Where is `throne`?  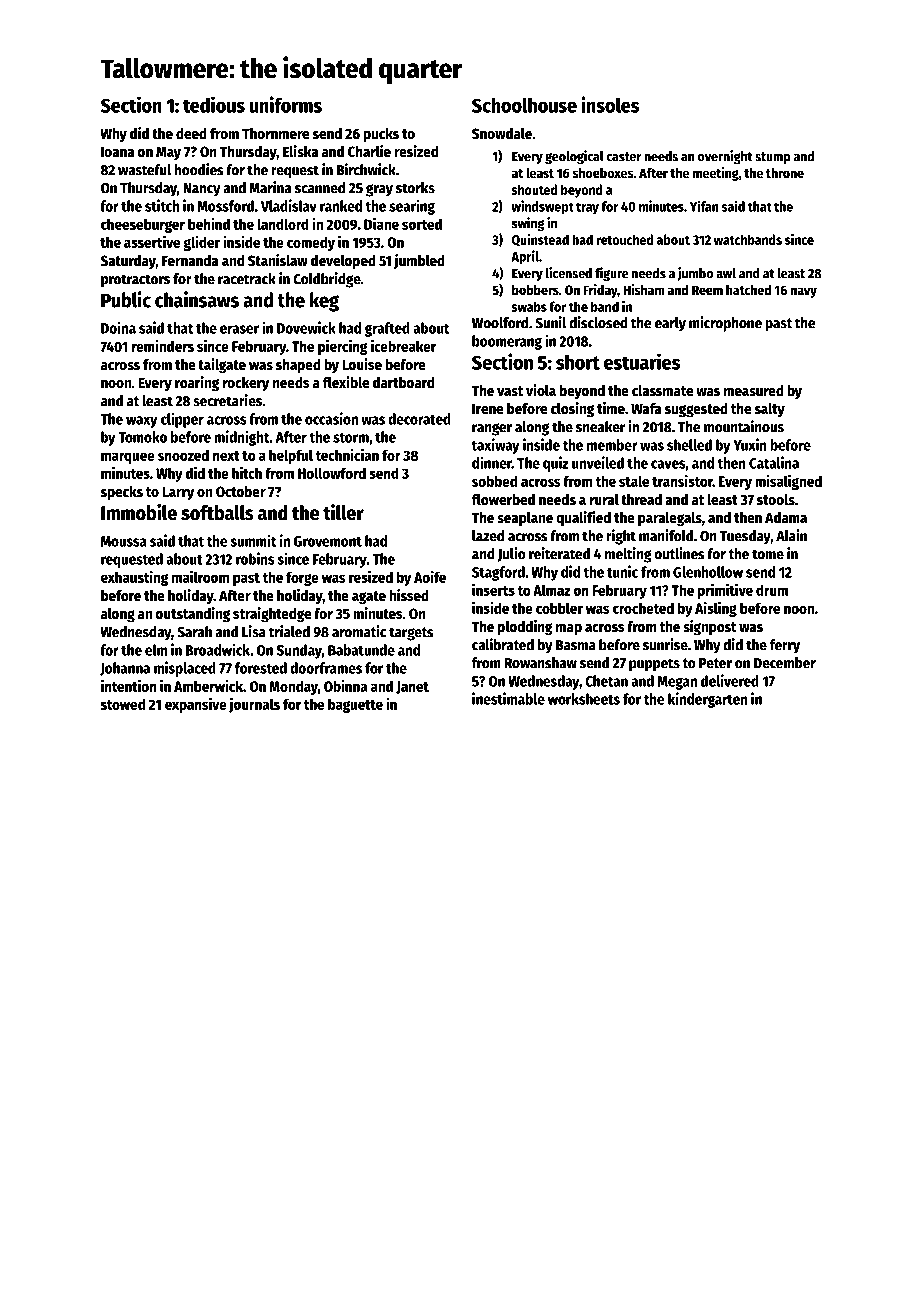 throne is located at coordinates (785, 172).
